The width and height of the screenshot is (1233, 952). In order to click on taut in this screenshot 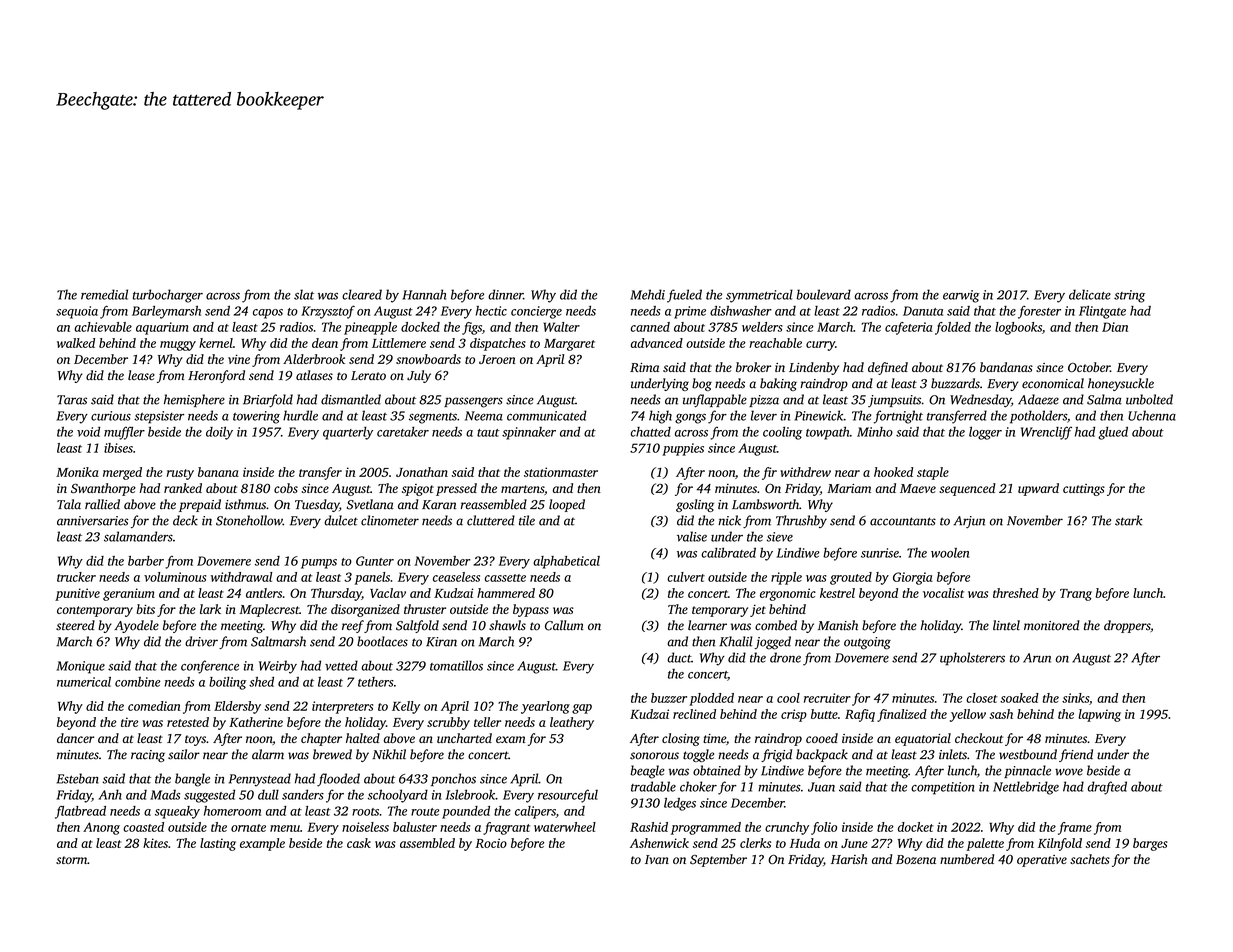, I will do `click(488, 433)`.
